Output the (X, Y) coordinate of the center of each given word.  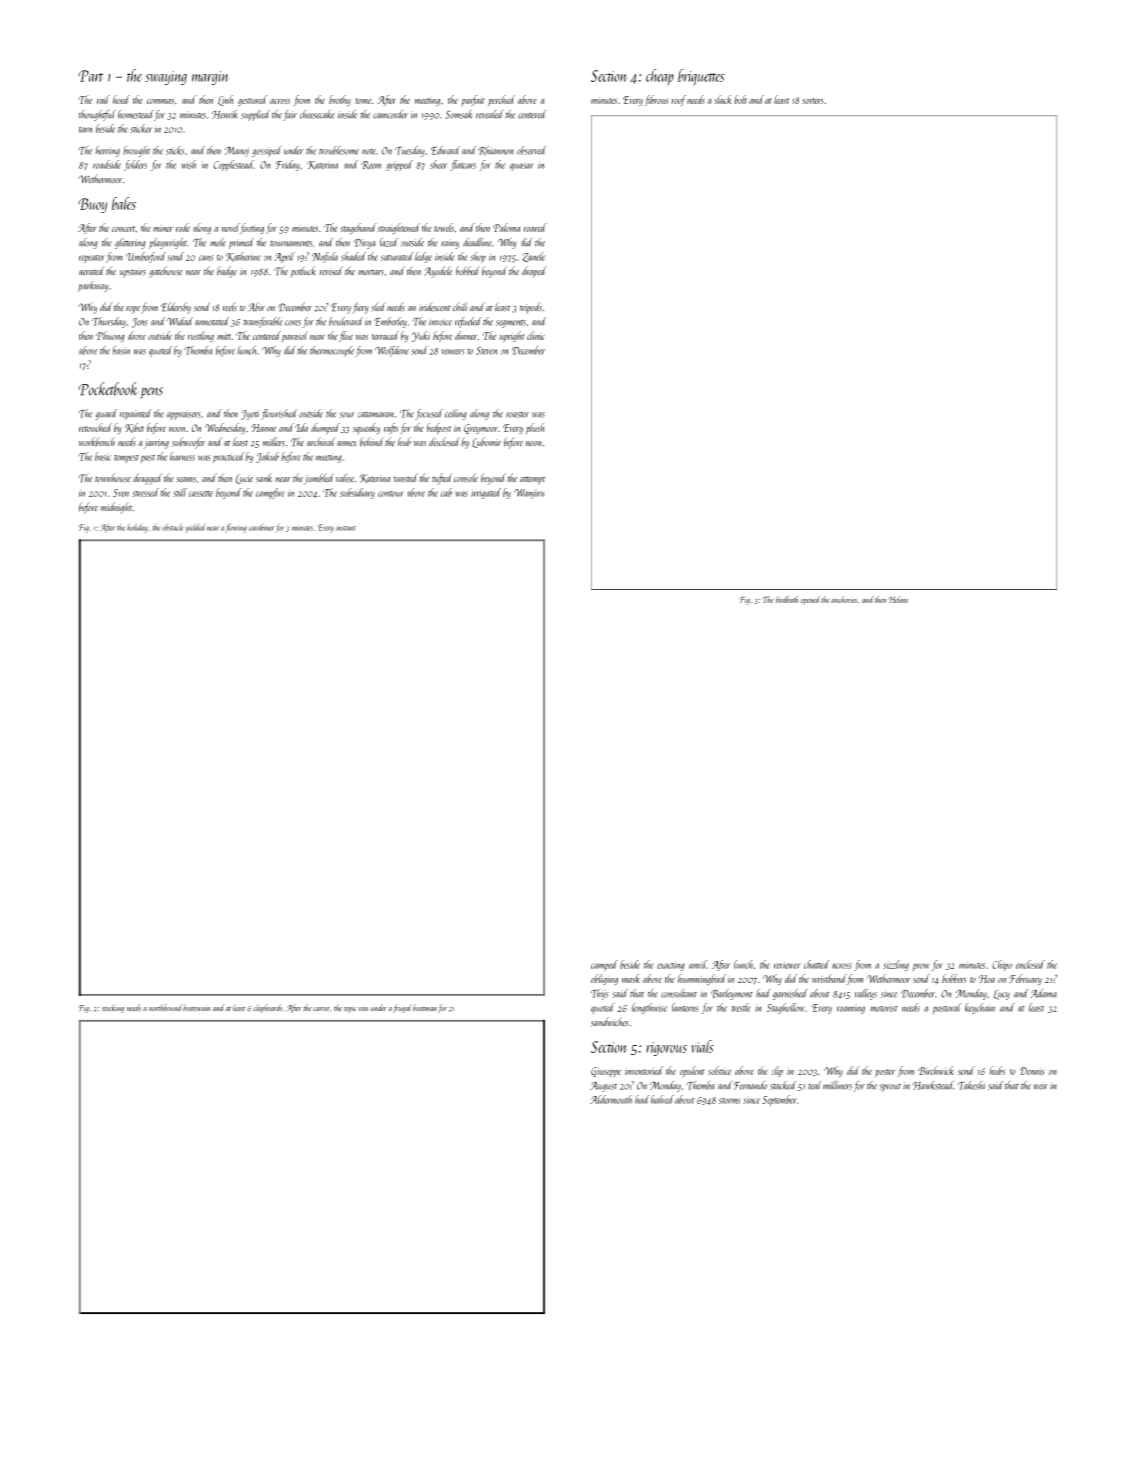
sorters (813, 101)
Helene (898, 599)
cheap (660, 77)
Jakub (267, 457)
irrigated (486, 493)
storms (730, 1101)
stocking (113, 1008)
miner (163, 228)
